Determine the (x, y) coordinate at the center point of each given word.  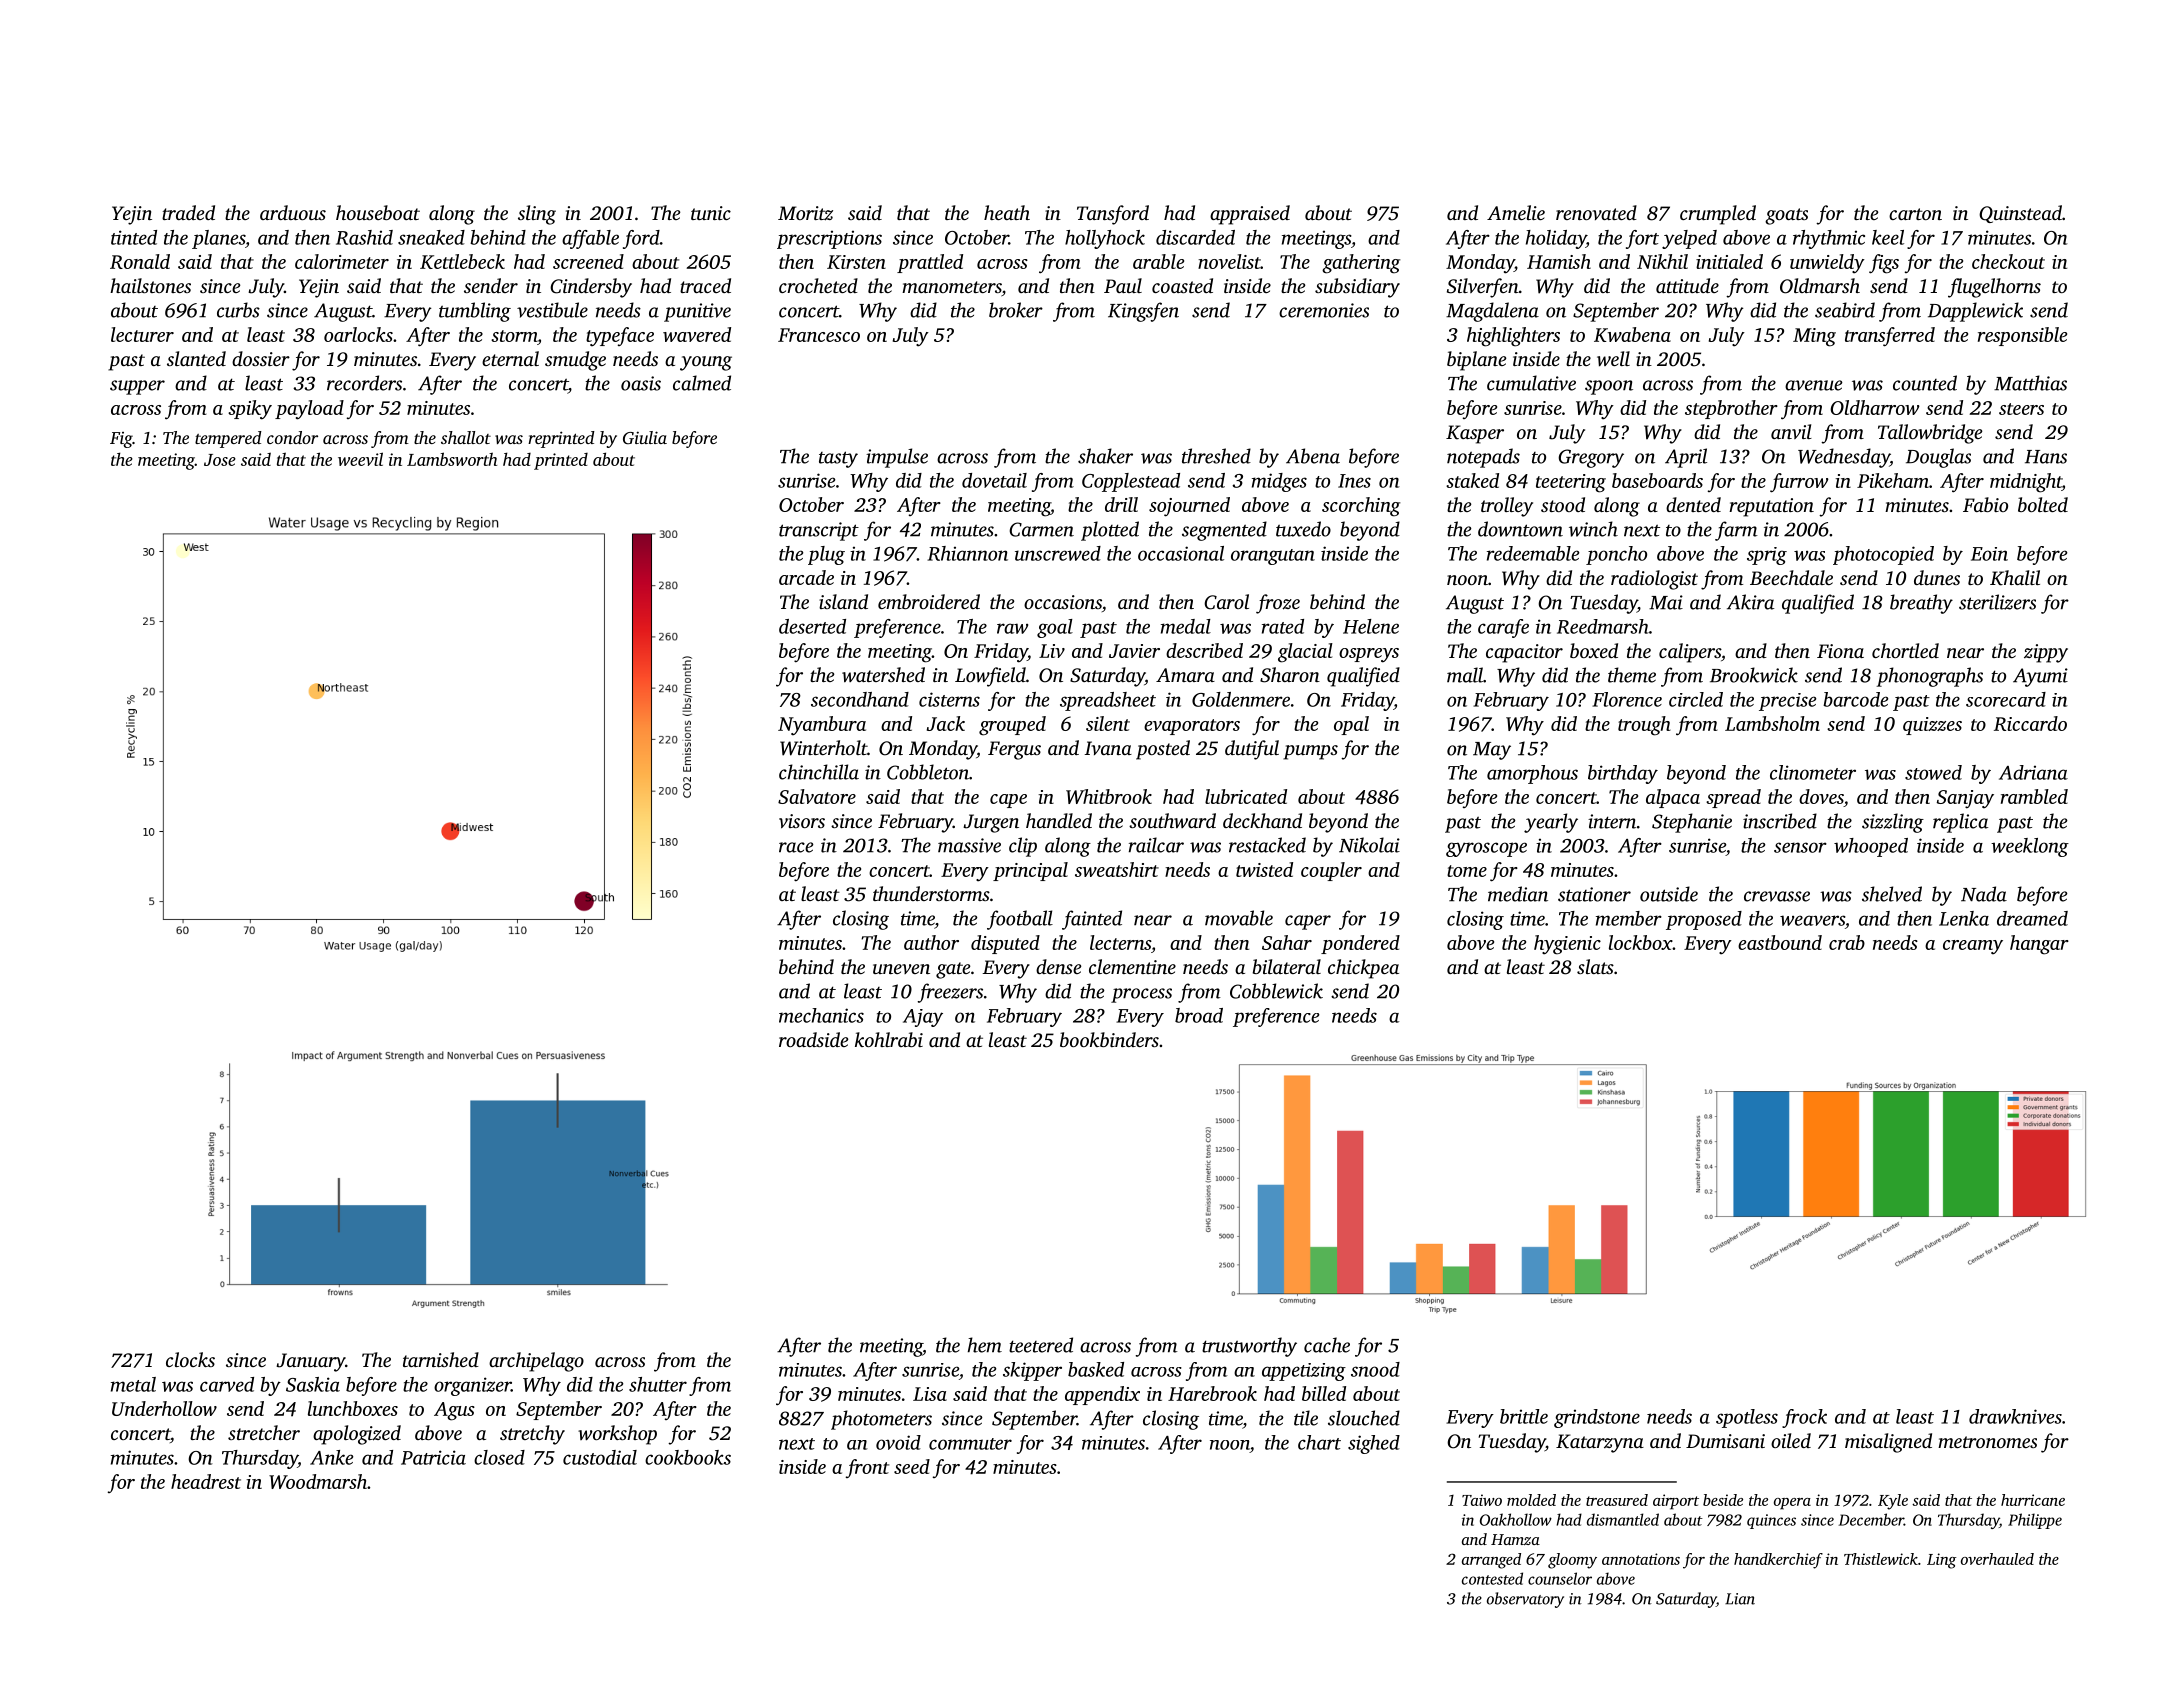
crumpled (1718, 215)
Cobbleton (928, 772)
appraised (1250, 215)
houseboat (378, 212)
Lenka (1964, 918)
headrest (206, 1481)
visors (802, 821)
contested (1492, 1578)
